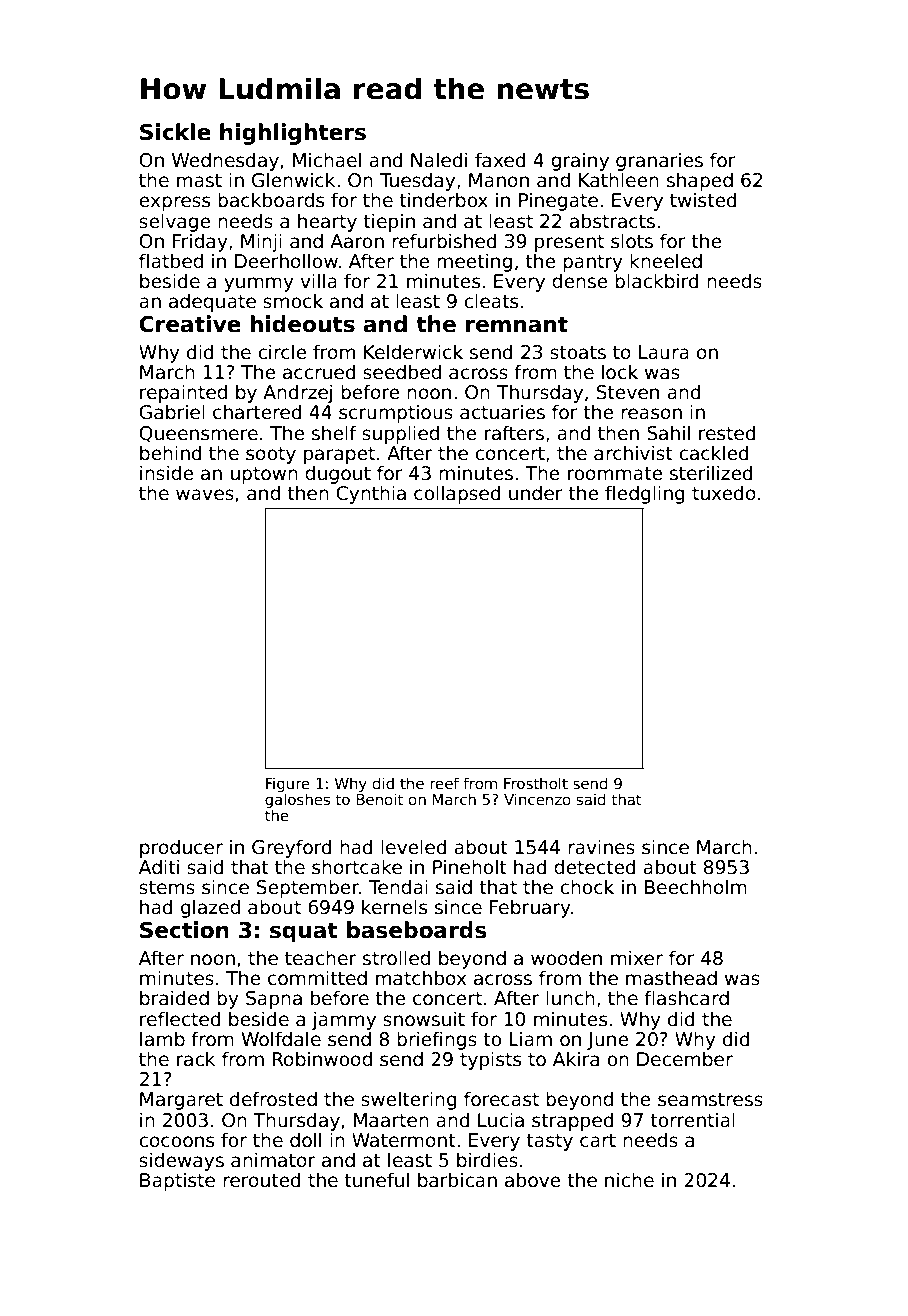 This screenshot has width=908, height=1316. What do you see at coordinates (645, 494) in the screenshot?
I see `fledgling` at bounding box center [645, 494].
